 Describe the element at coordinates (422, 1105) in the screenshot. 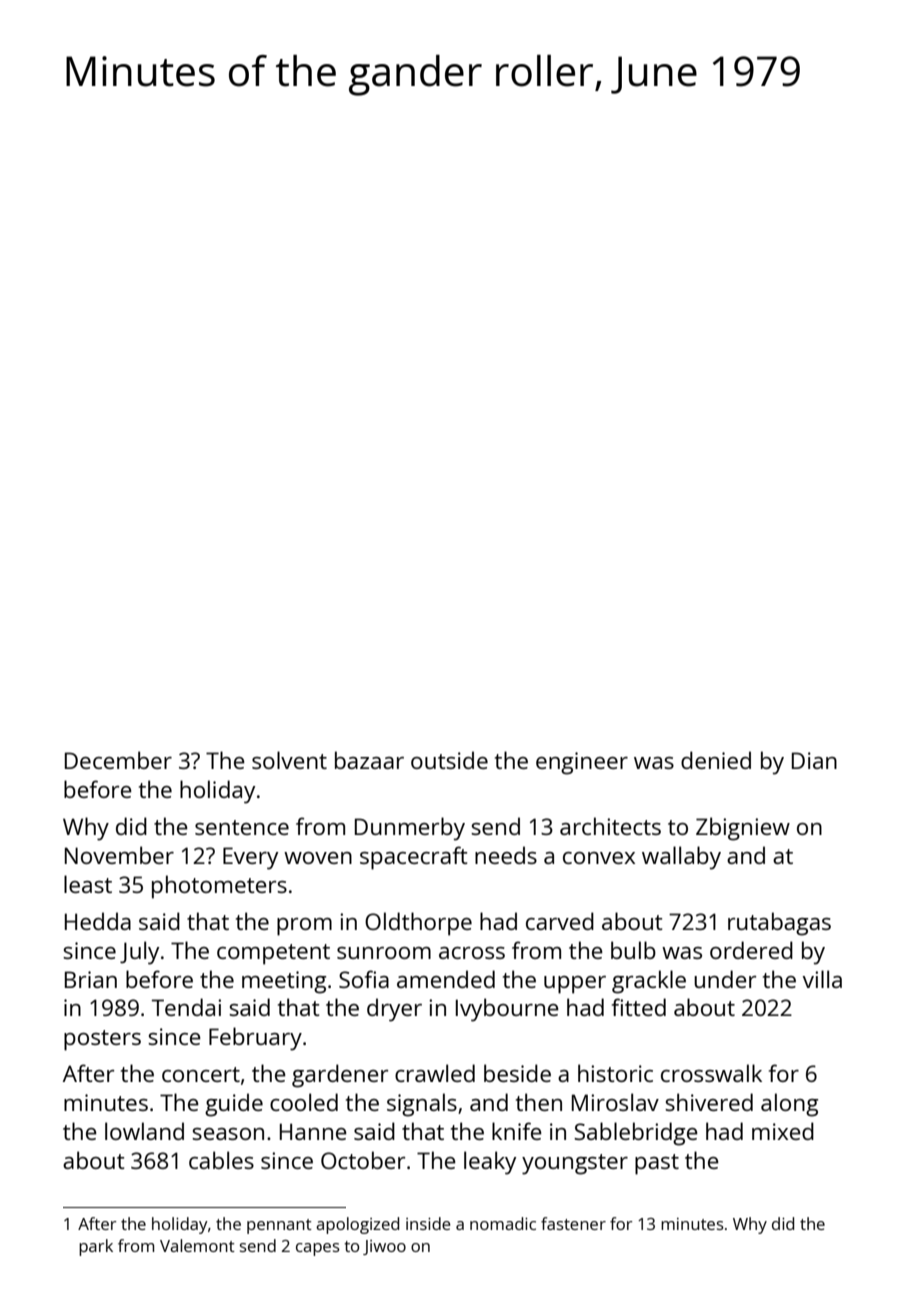

I see `signals` at that location.
